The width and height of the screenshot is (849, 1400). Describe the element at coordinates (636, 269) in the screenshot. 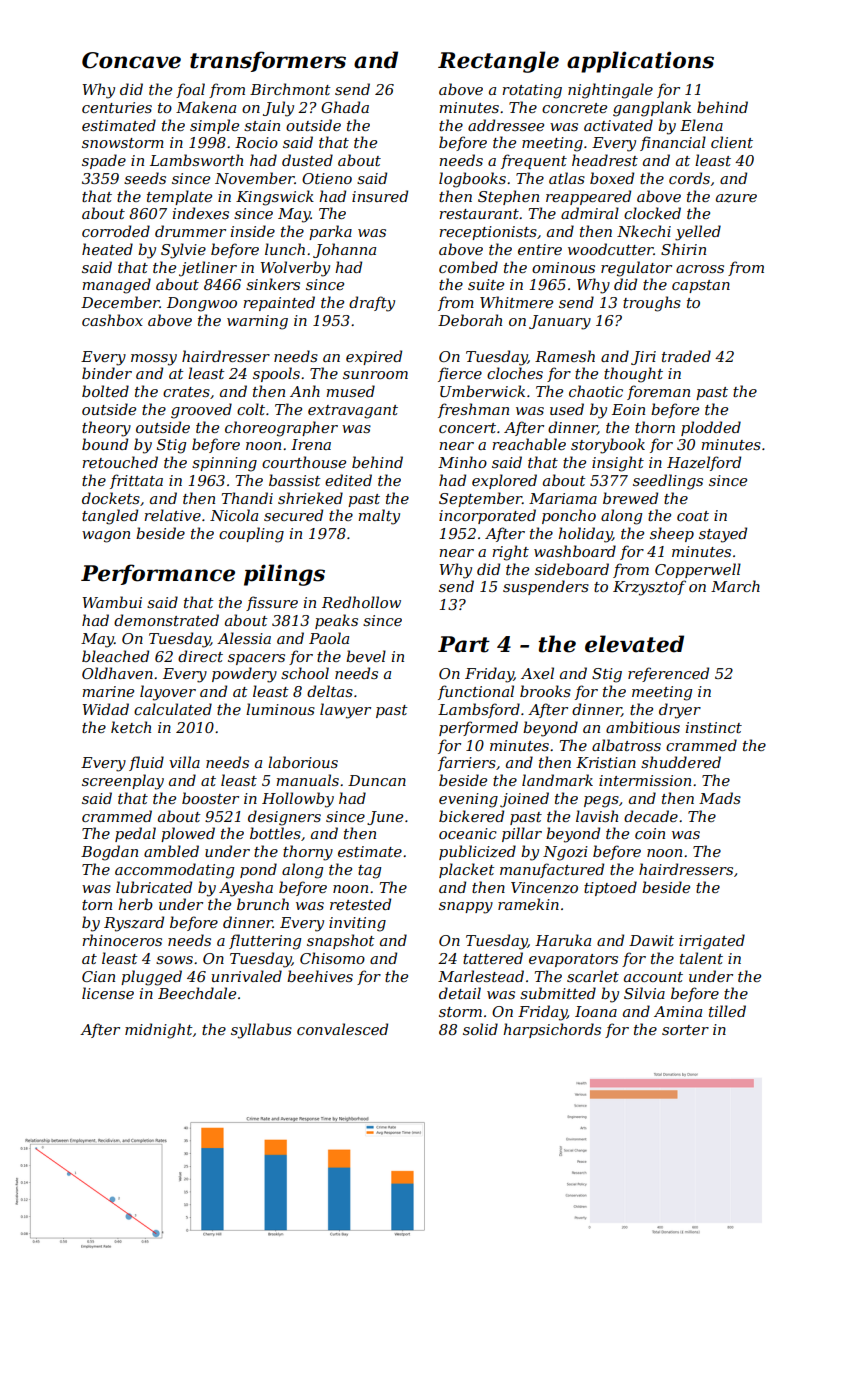

I see `regulator` at that location.
